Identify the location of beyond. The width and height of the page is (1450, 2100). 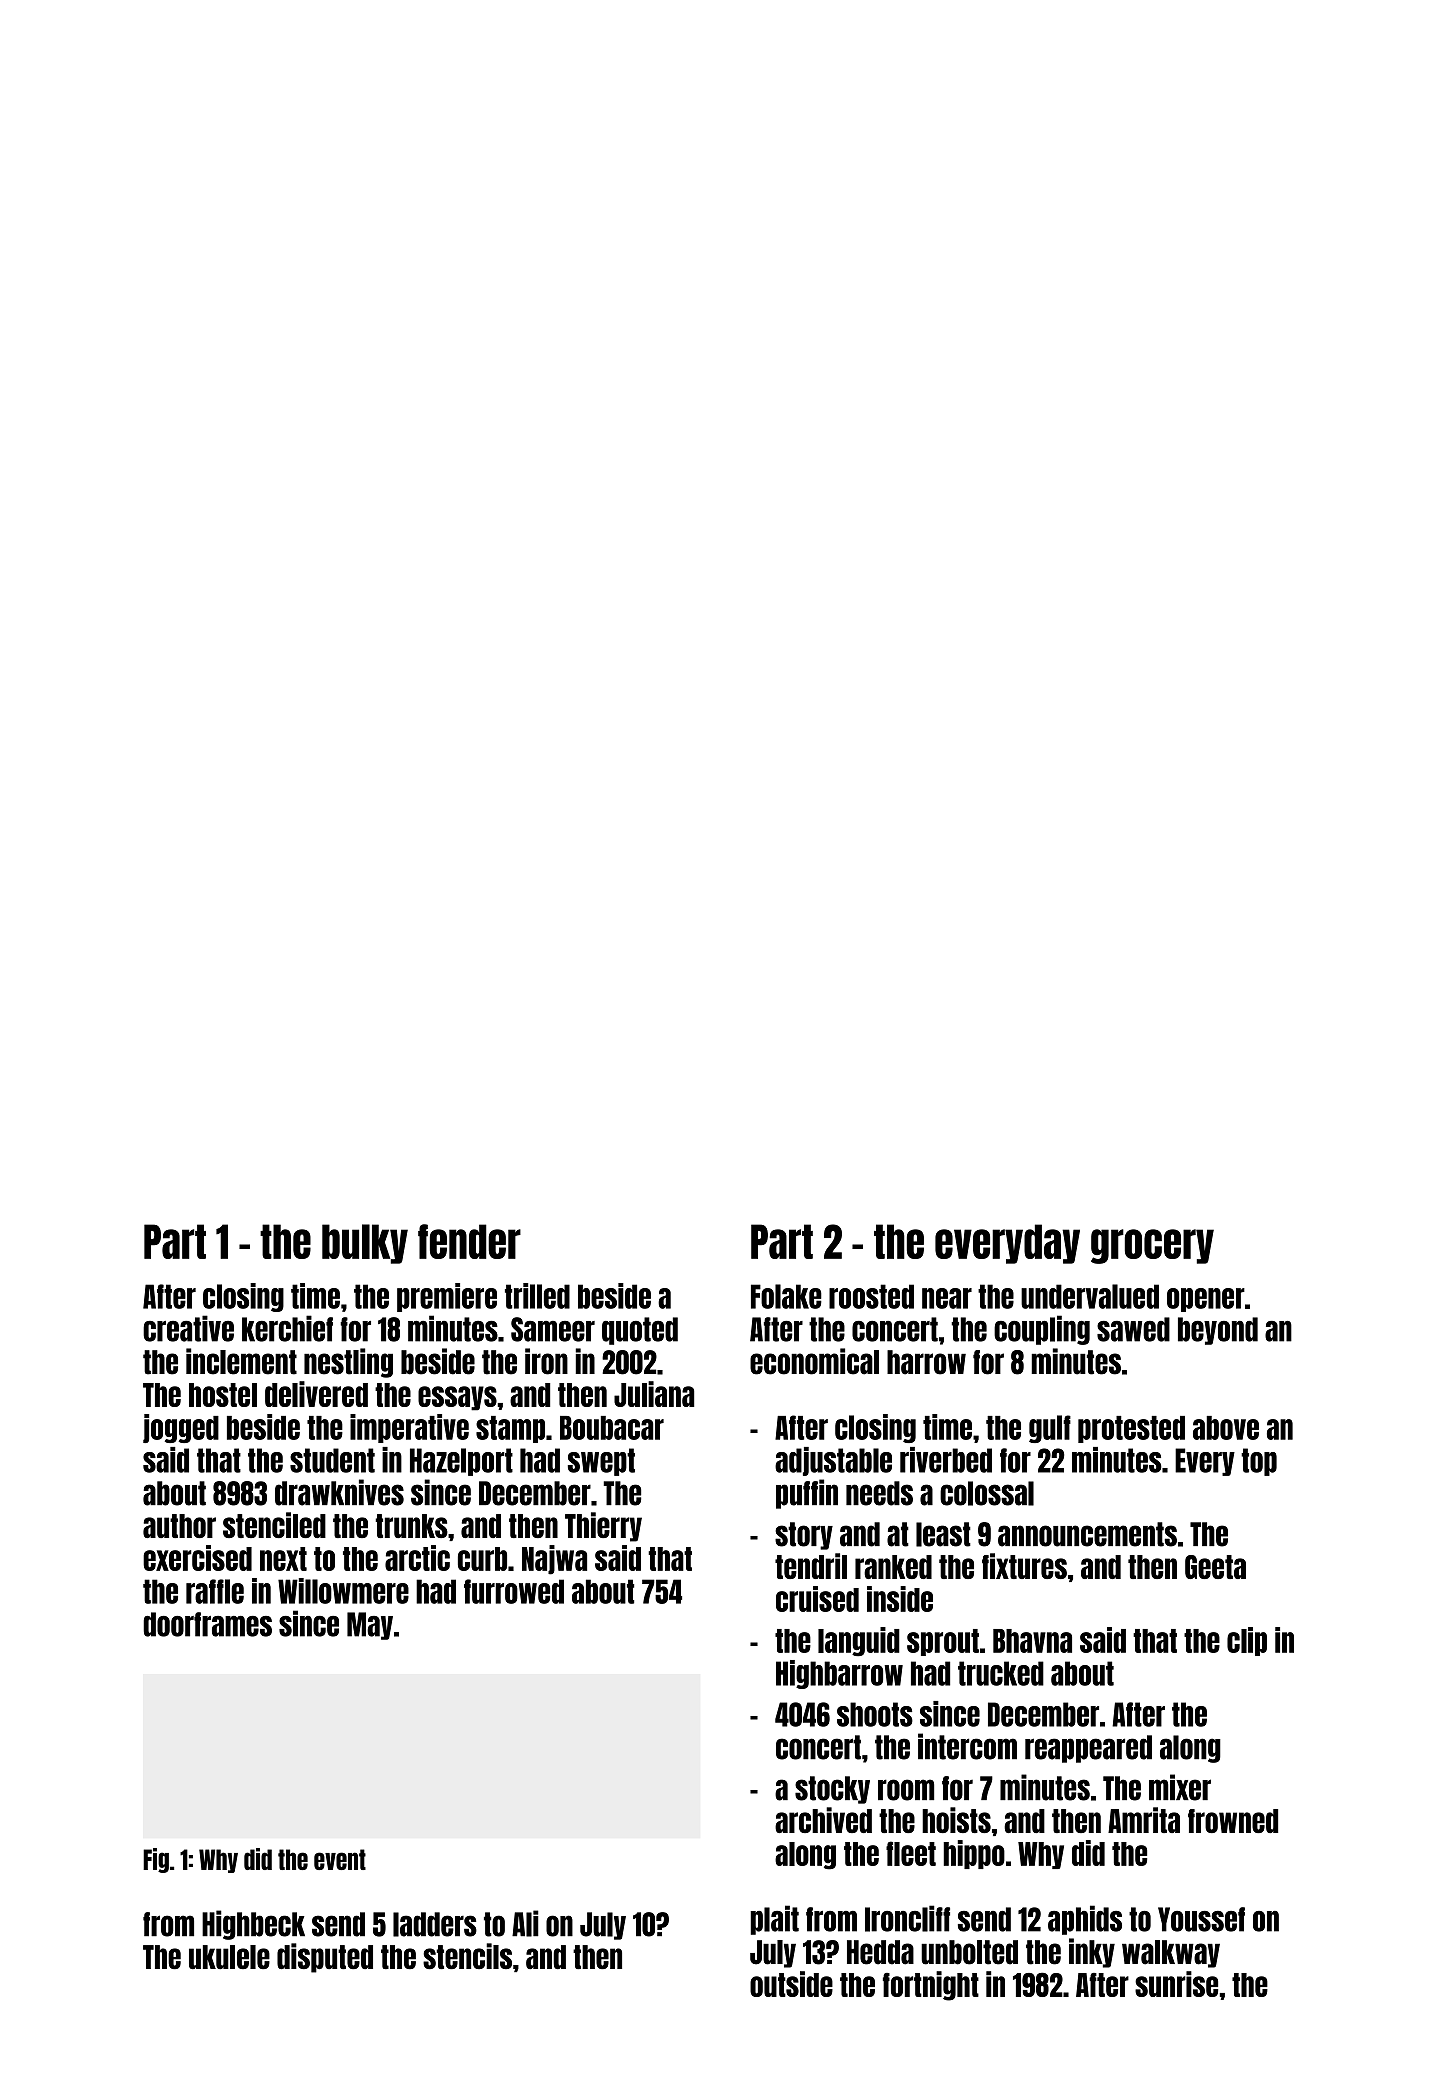
(1218, 1331).
